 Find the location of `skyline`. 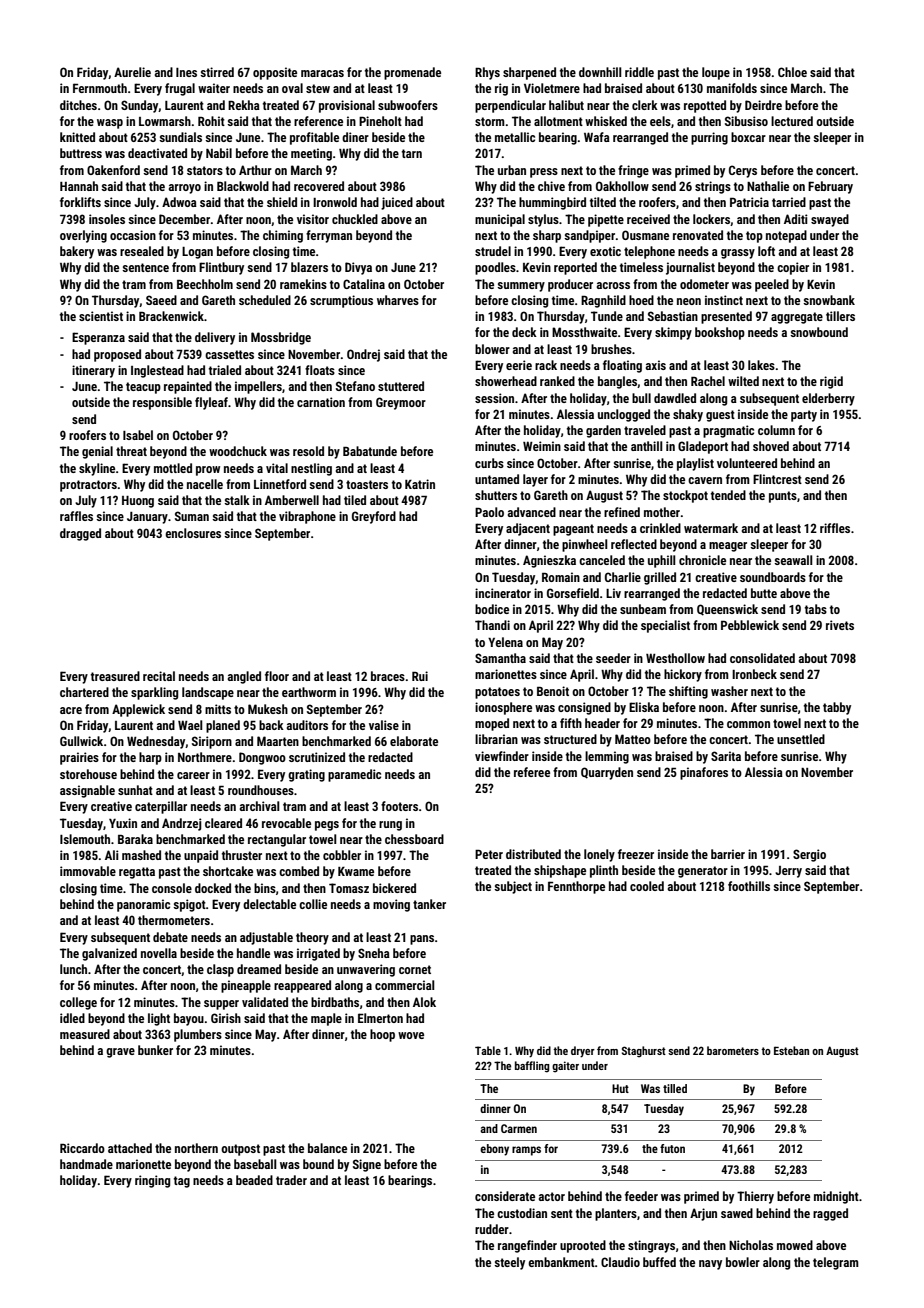

skyline is located at coordinates (97, 469).
